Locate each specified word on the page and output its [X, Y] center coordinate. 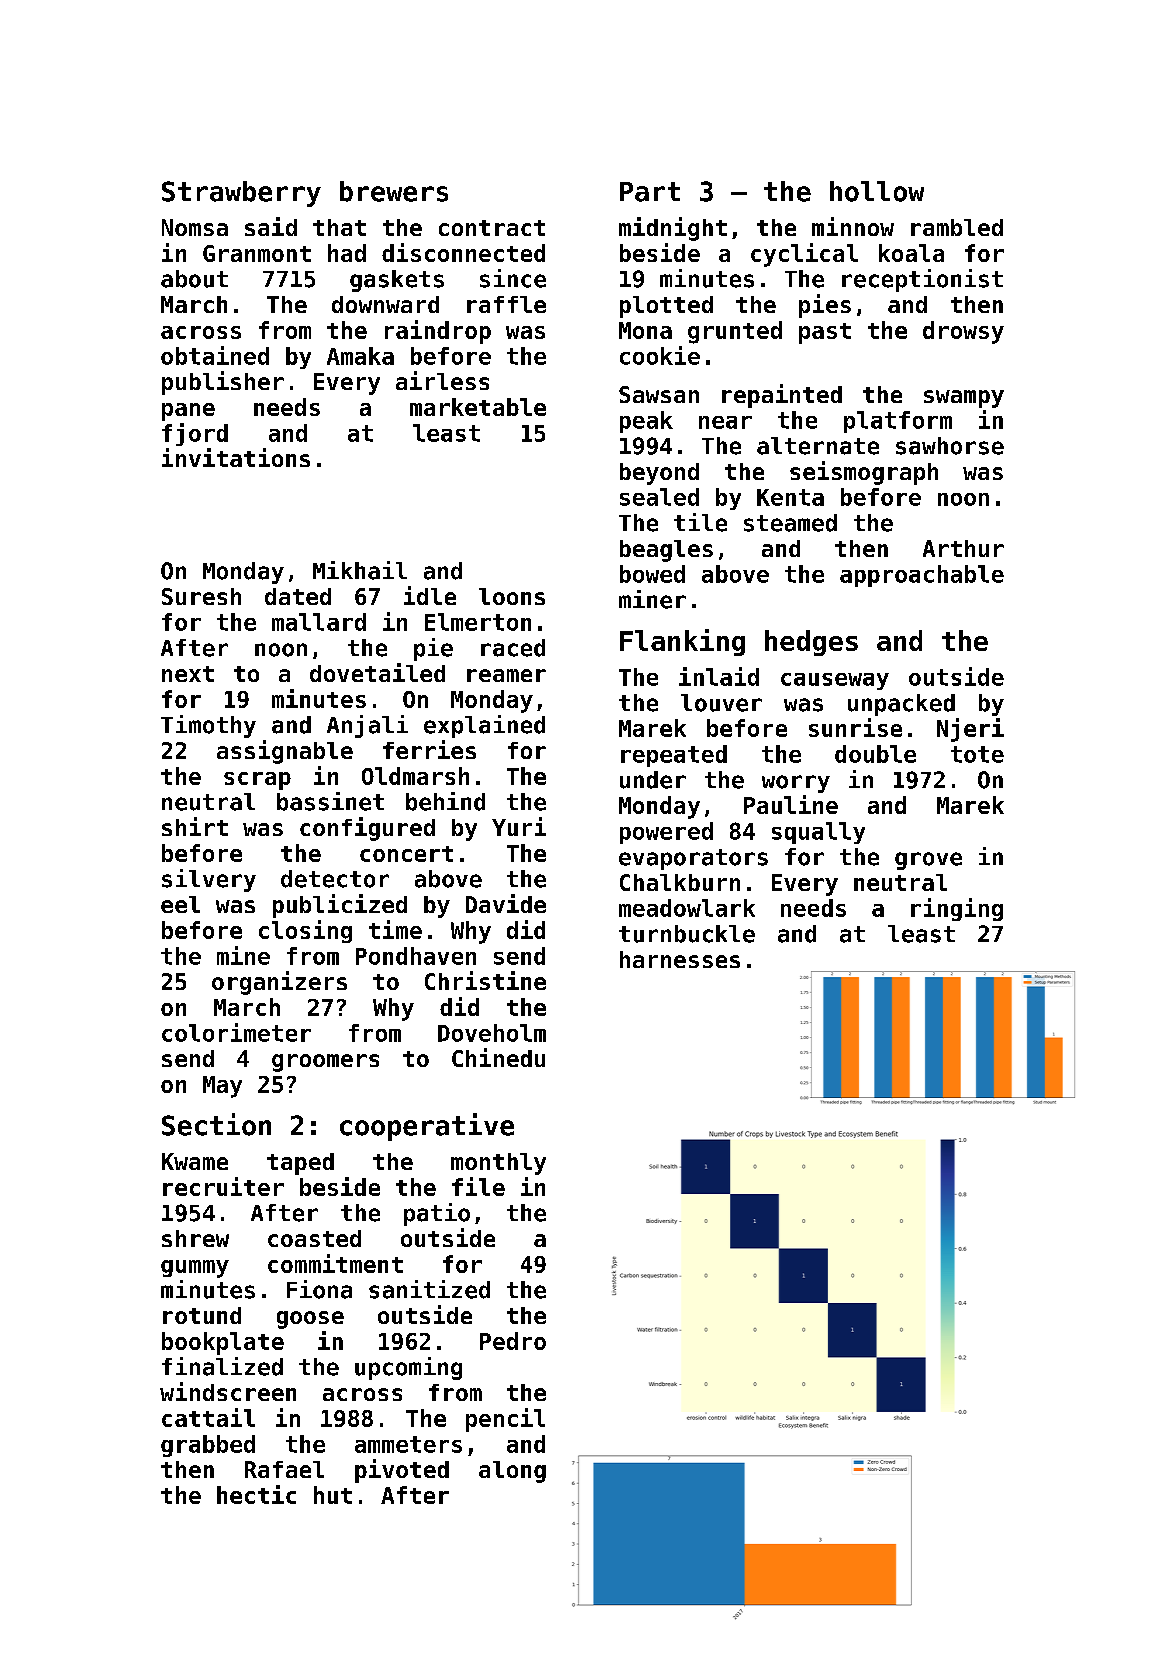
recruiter [223, 1186]
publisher [223, 383]
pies [825, 306]
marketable [478, 407]
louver [721, 703]
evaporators [693, 859]
